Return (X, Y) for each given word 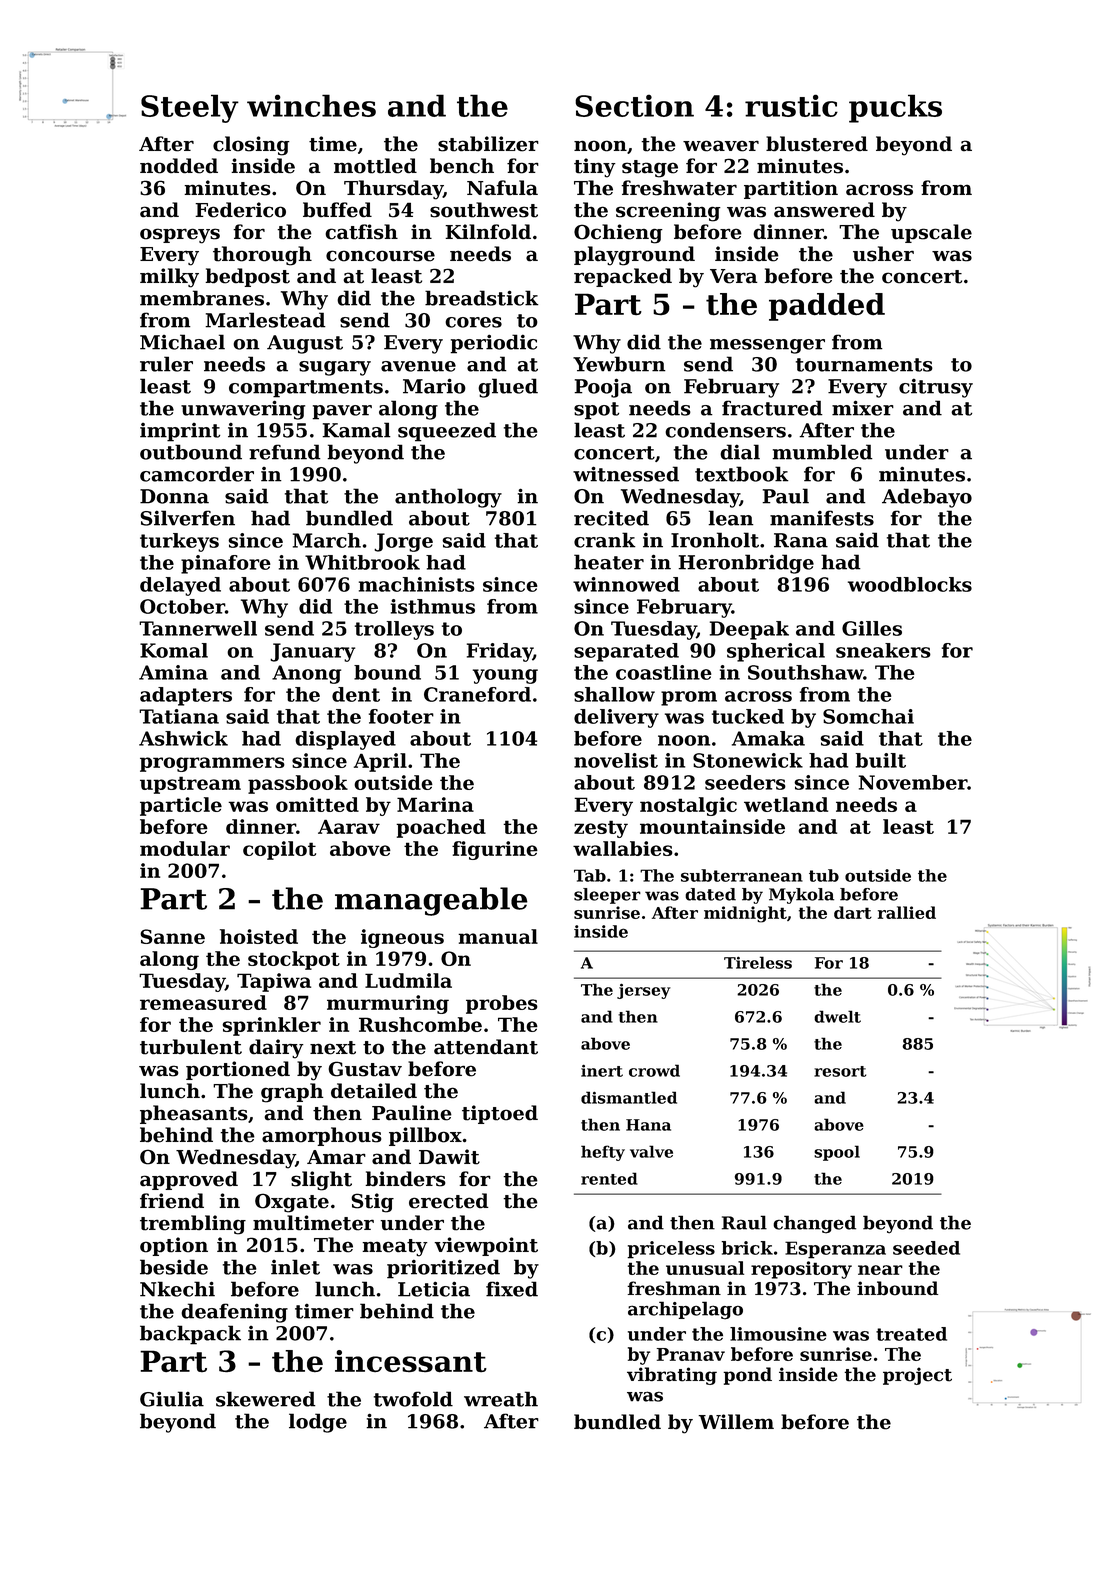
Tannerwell (198, 628)
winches (311, 105)
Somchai (868, 716)
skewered (266, 1399)
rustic (791, 105)
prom (689, 698)
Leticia (434, 1289)
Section (634, 105)
